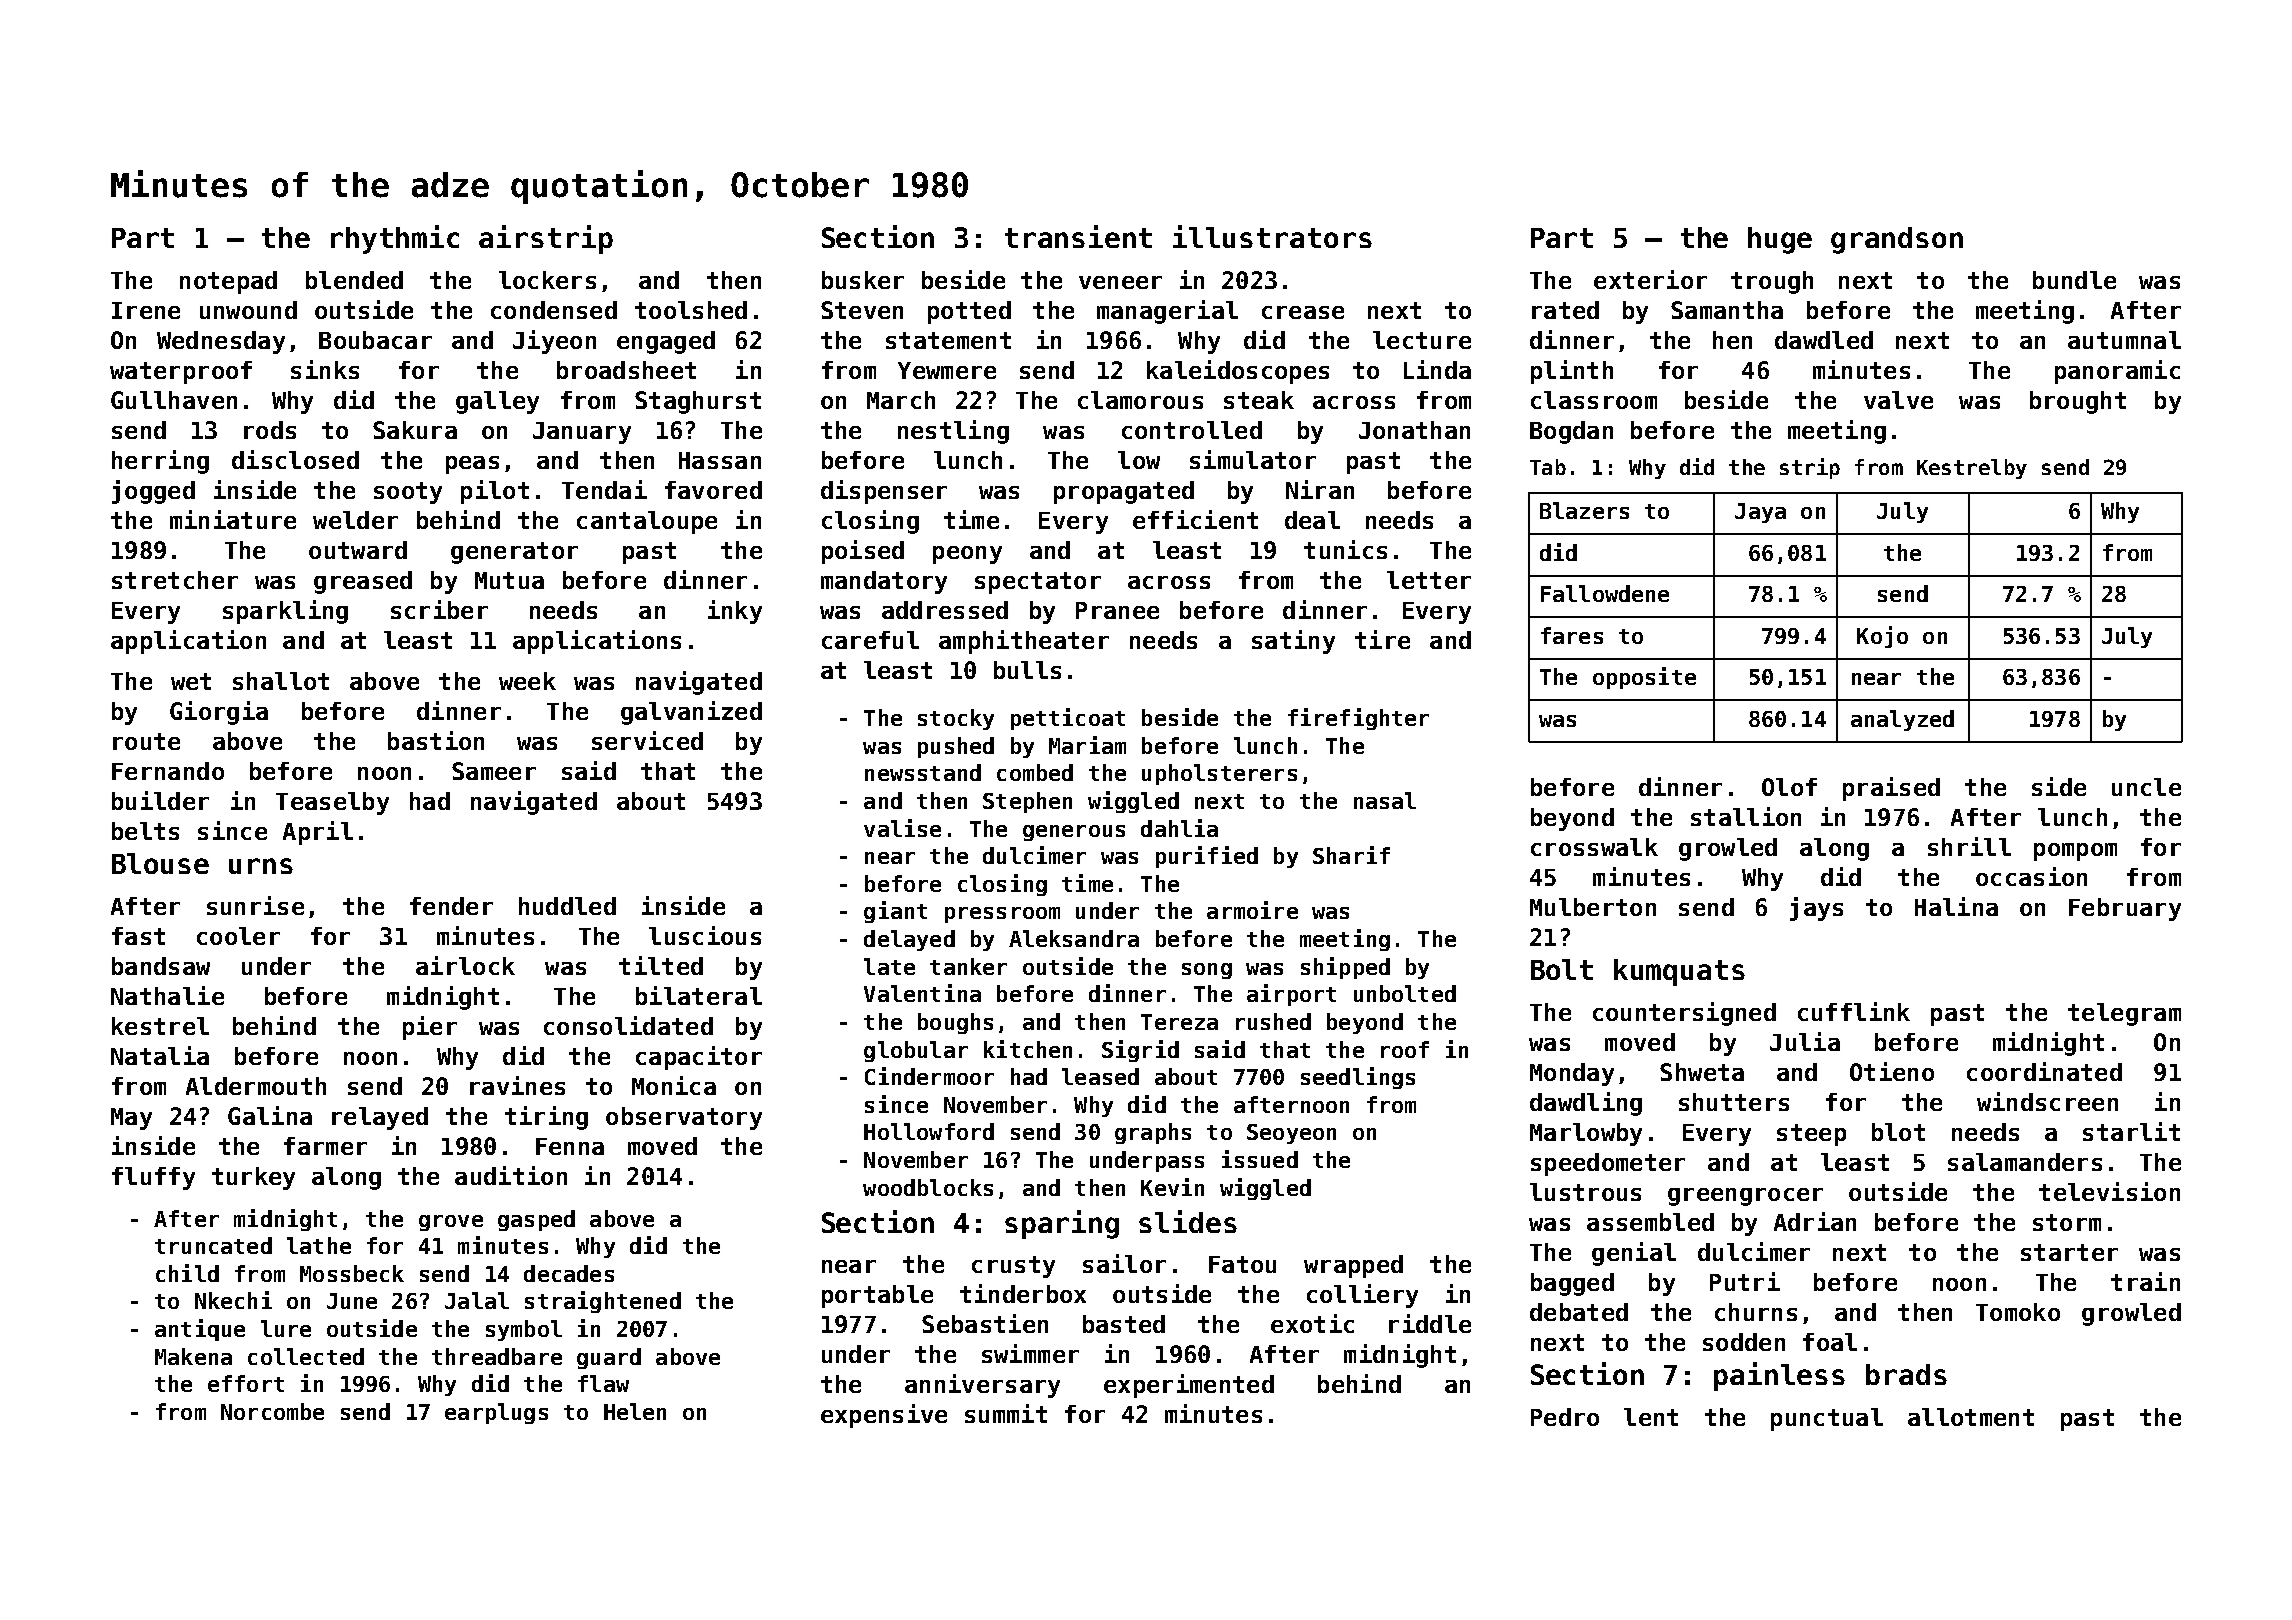  Describe the element at coordinates (272, 1411) in the screenshot. I see `Norcombe` at that location.
